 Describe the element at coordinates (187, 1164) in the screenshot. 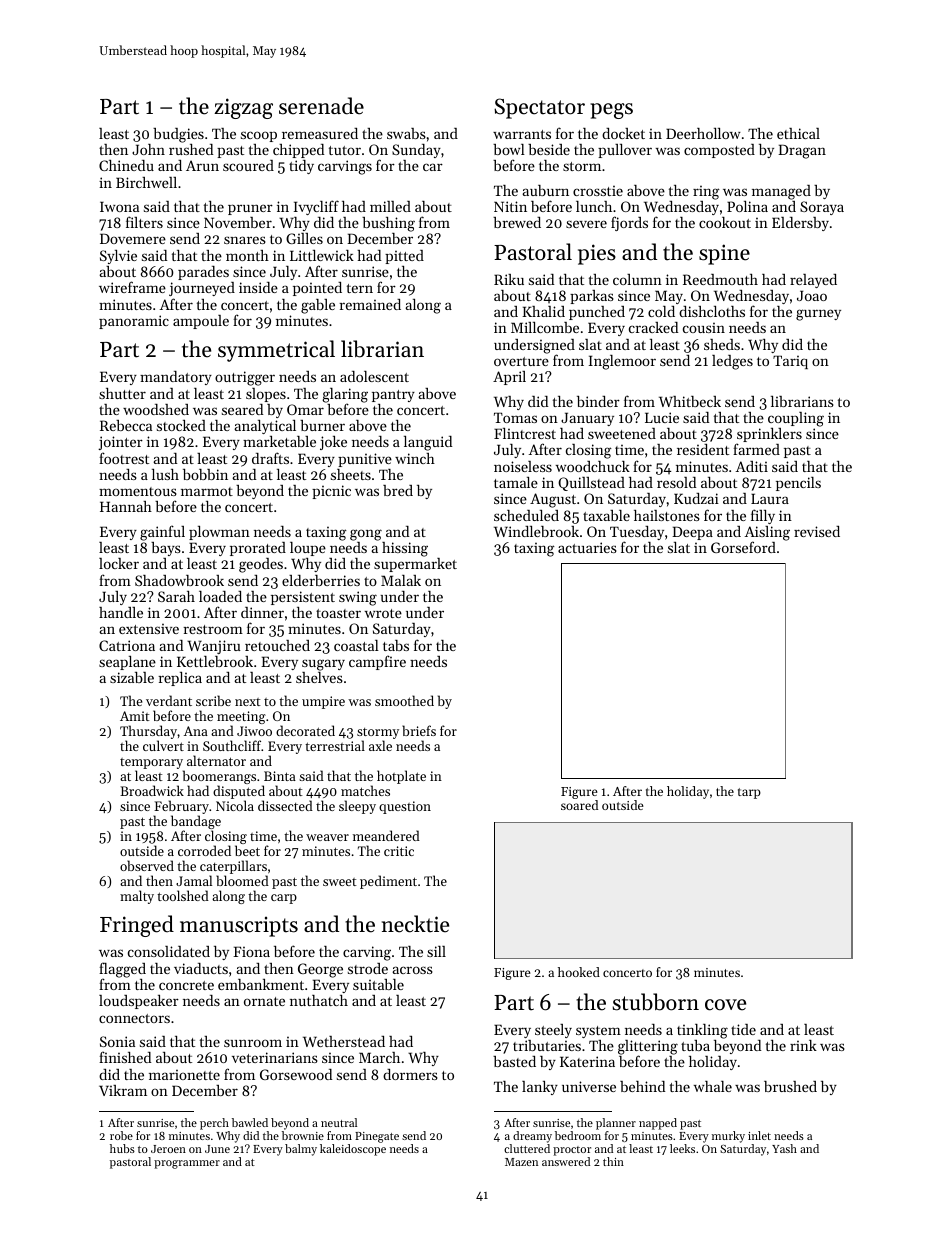

I see `programmer` at that location.
